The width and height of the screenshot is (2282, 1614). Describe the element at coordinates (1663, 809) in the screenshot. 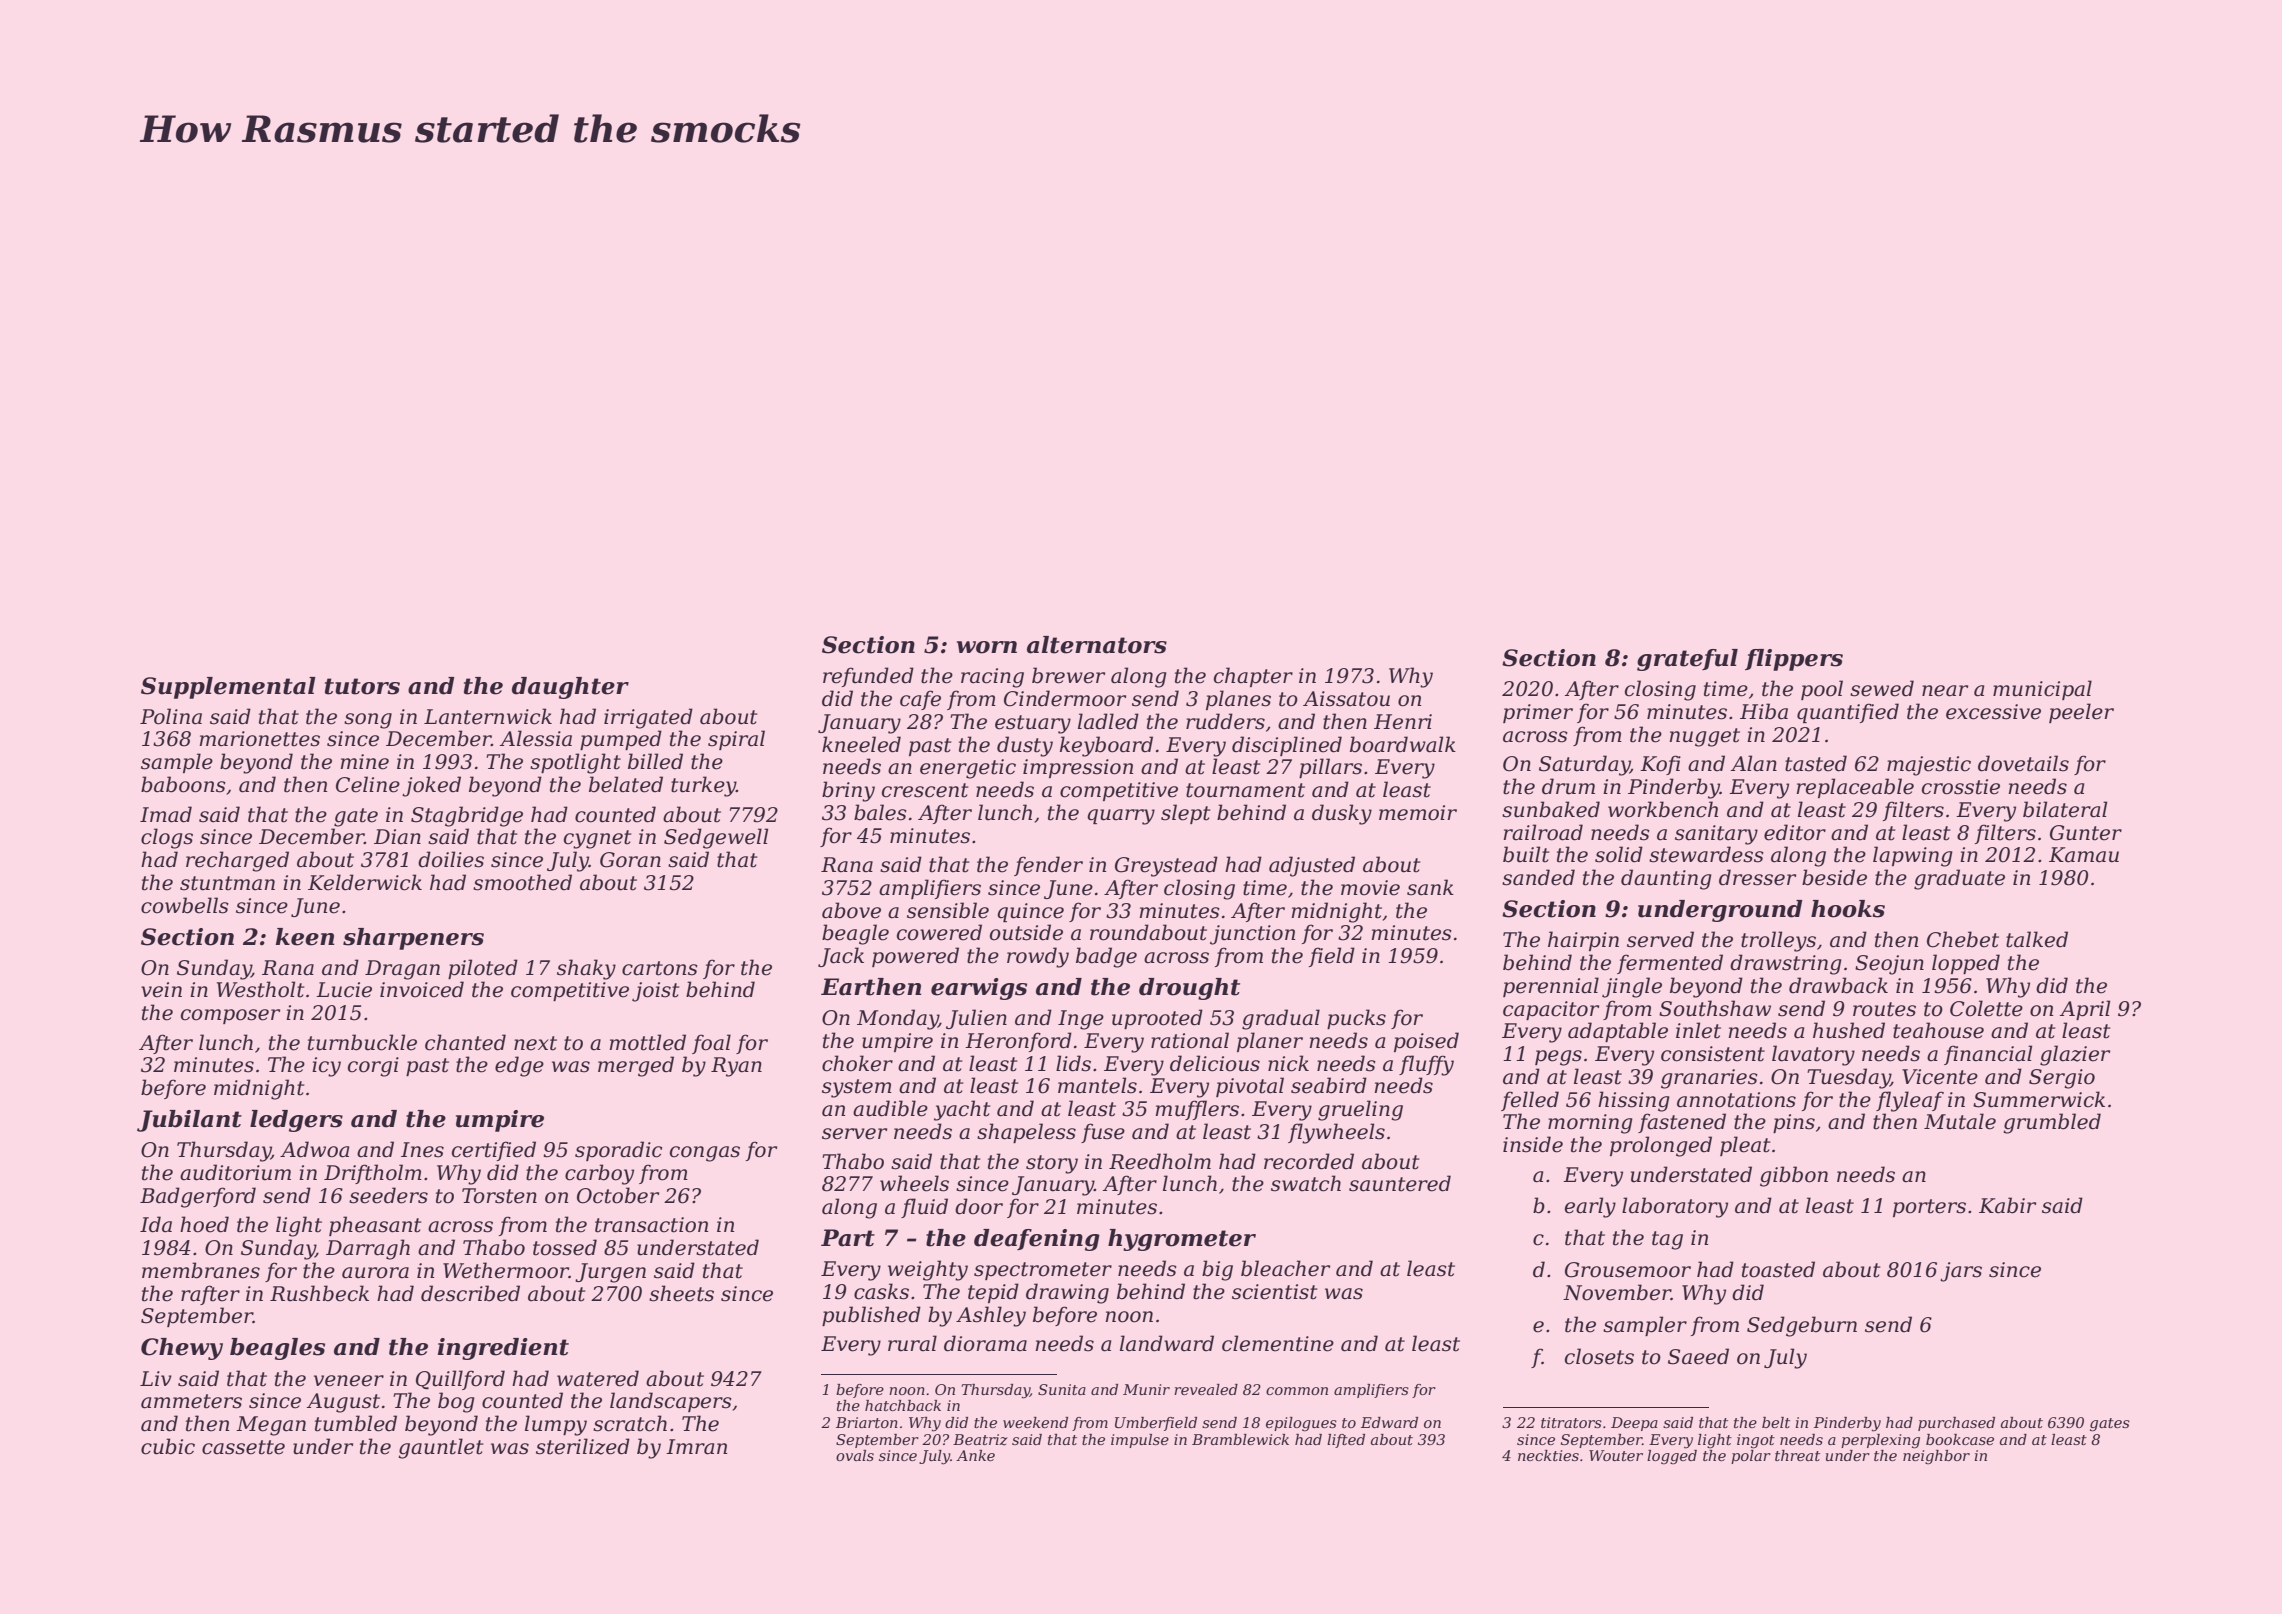

I see `workbench` at that location.
